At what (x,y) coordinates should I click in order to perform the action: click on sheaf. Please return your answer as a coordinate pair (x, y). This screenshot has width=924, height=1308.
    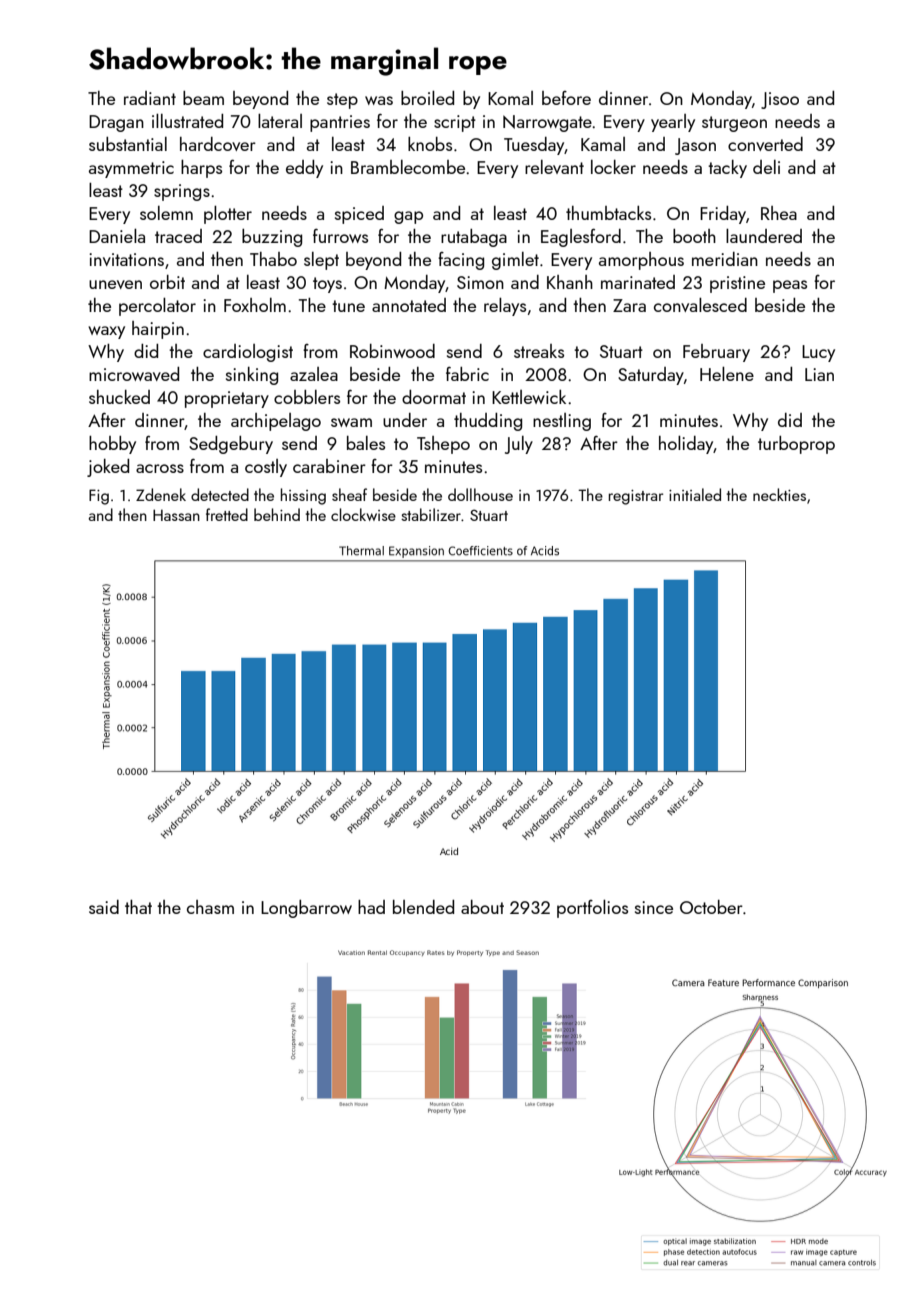
    Looking at the image, I should click on (349, 494).
